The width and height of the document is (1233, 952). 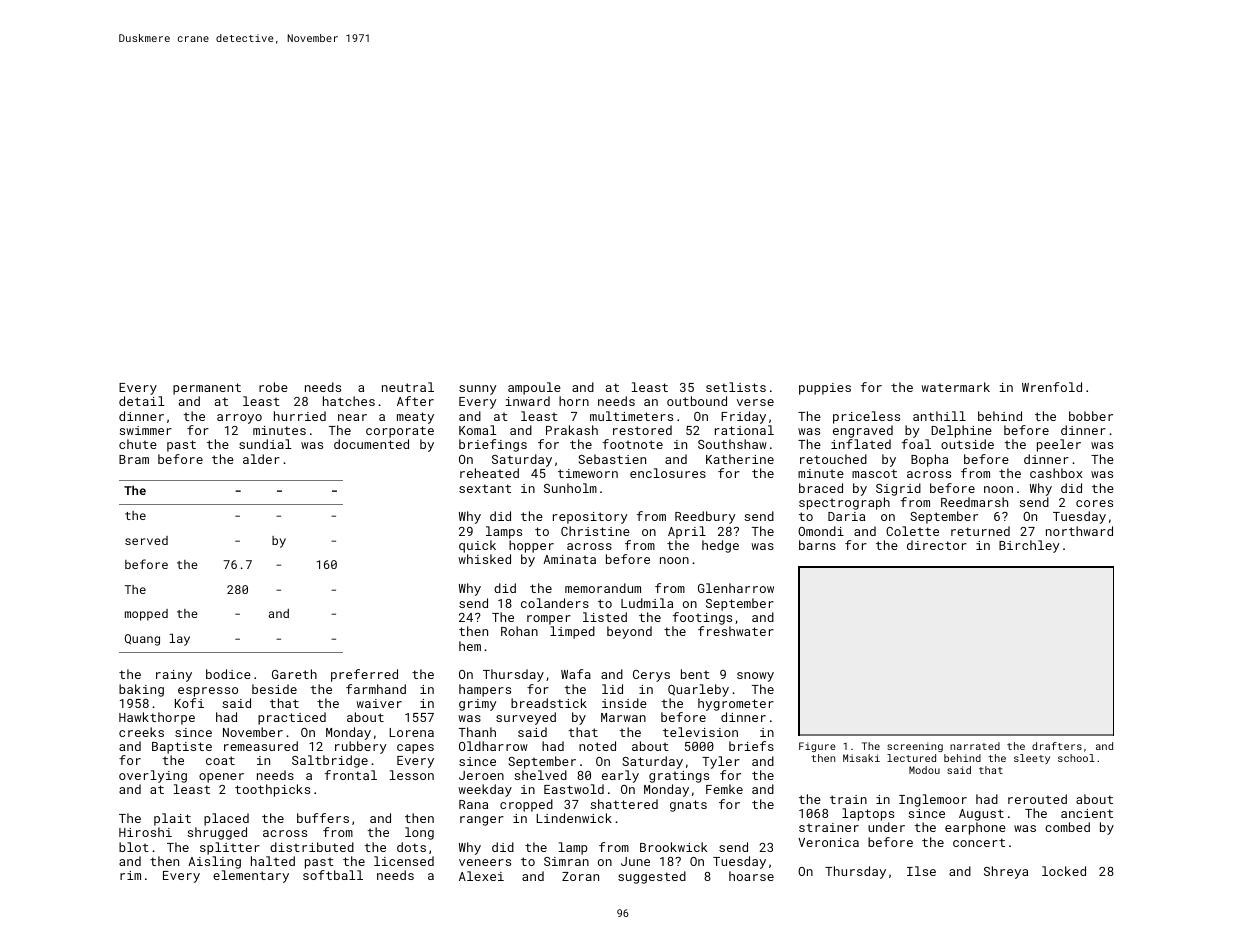 I want to click on barns, so click(x=817, y=545).
